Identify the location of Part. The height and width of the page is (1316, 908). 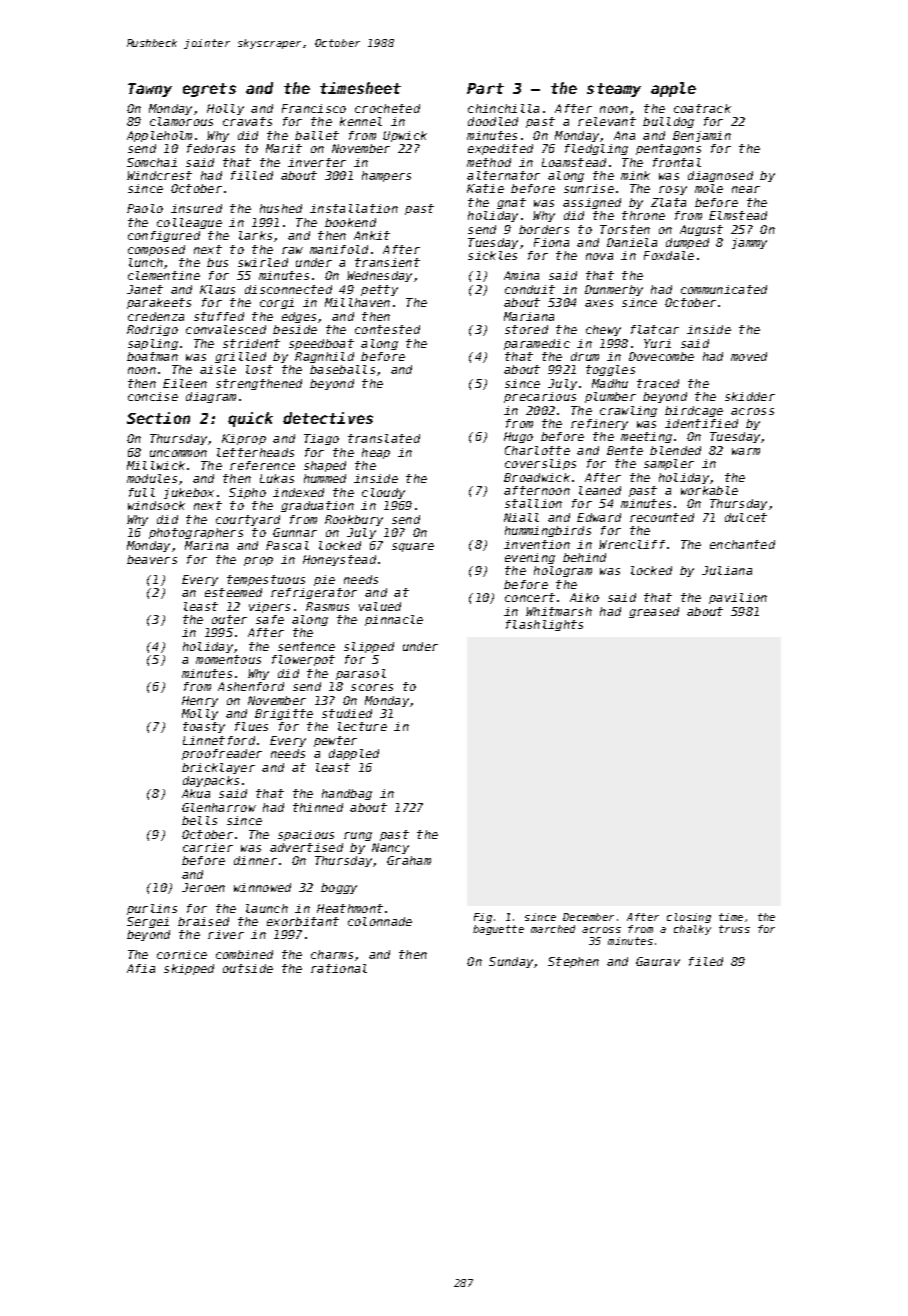
(485, 88).
